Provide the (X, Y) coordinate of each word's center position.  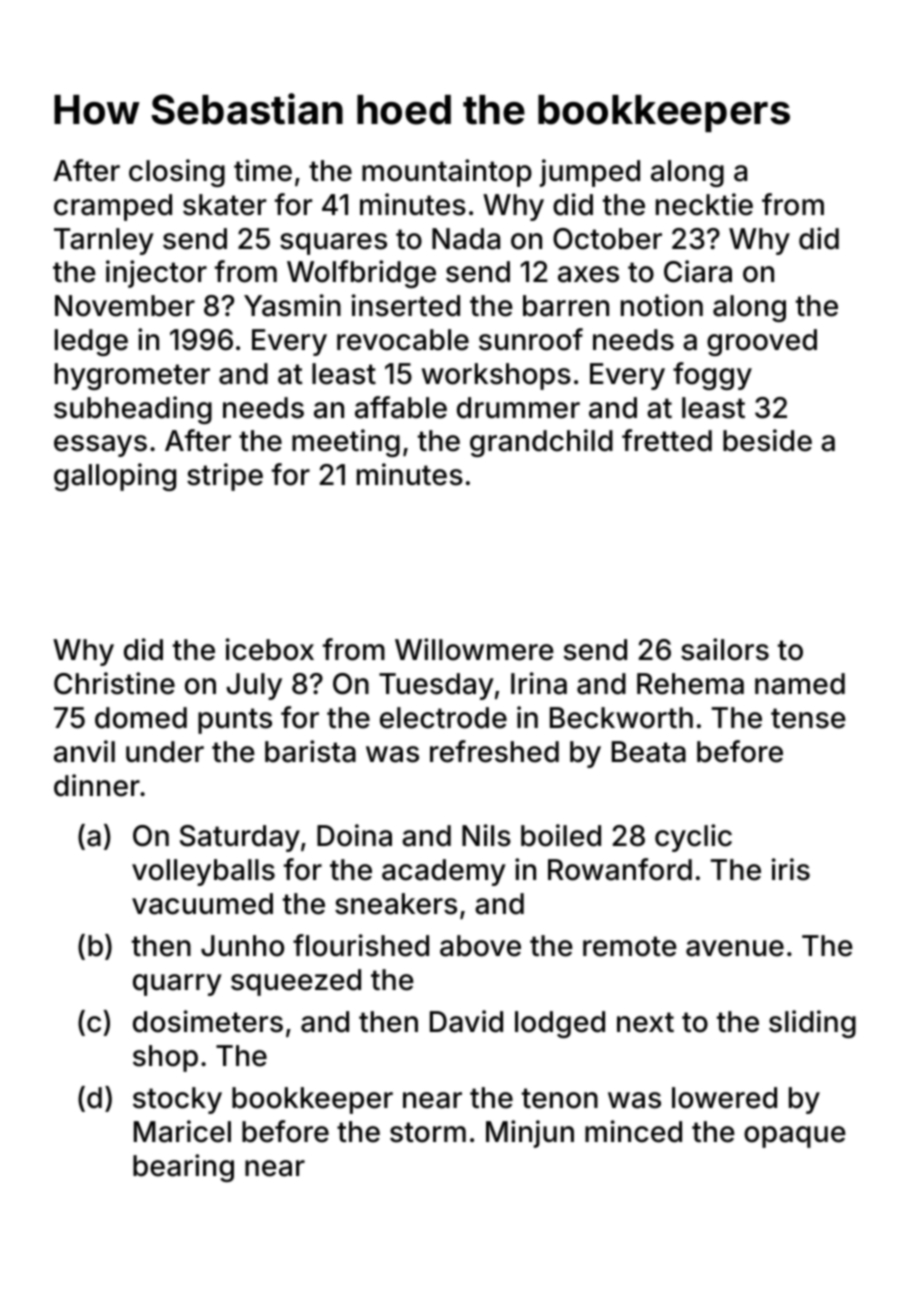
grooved (762, 342)
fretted (667, 440)
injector (156, 274)
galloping (115, 477)
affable (401, 407)
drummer (518, 408)
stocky (177, 1100)
